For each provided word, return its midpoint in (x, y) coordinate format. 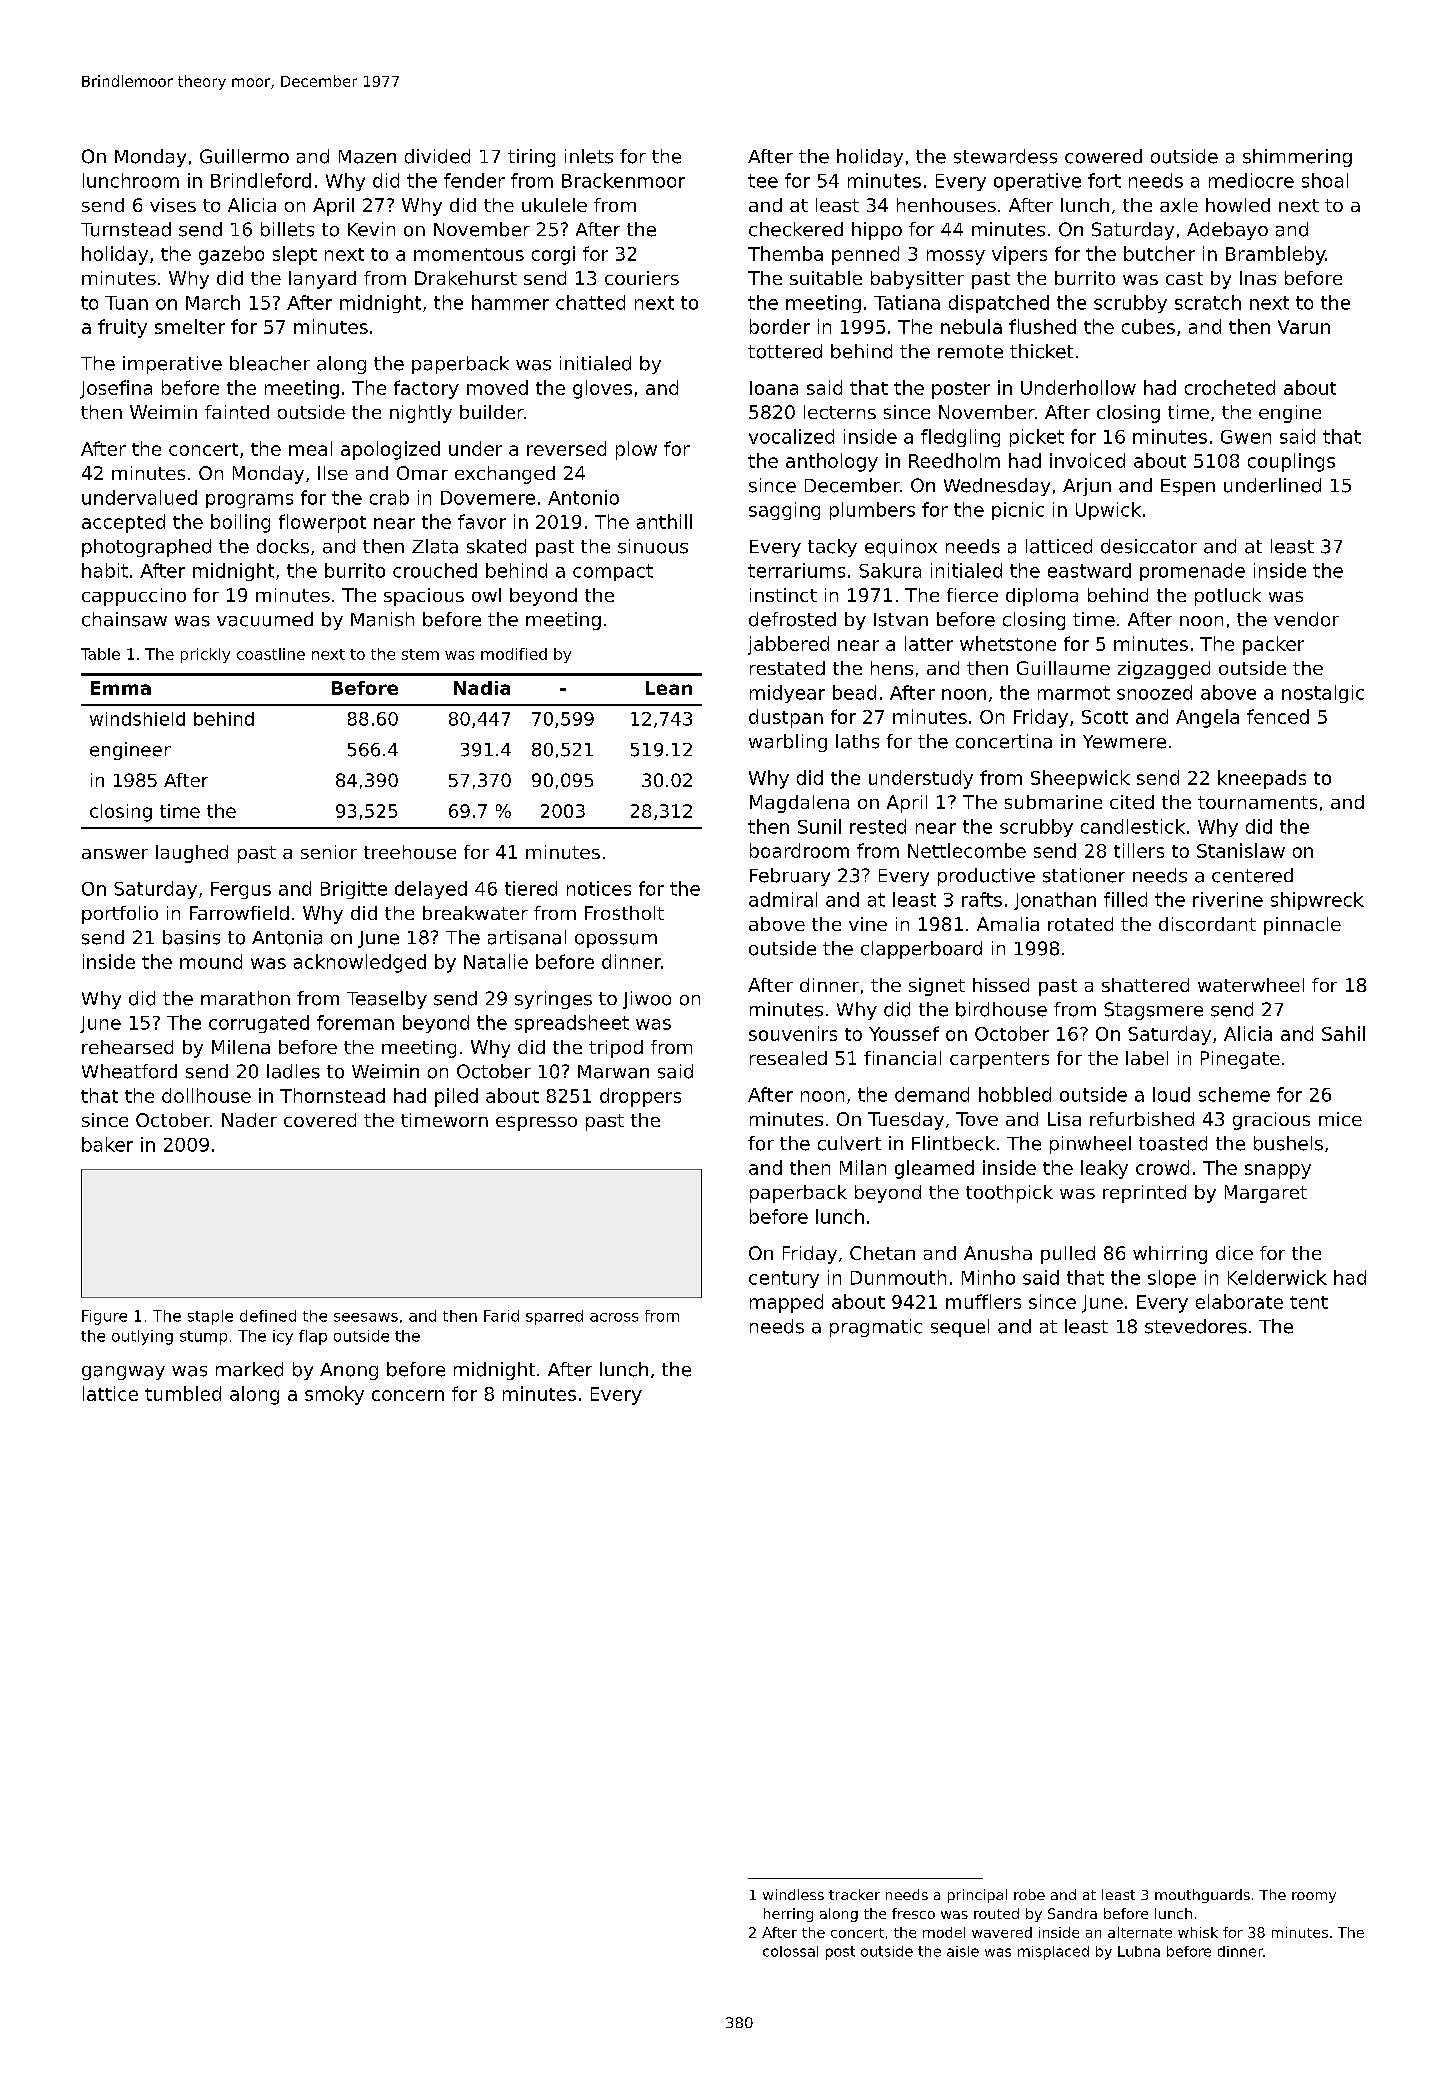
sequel (960, 1328)
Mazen (367, 157)
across (614, 1317)
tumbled (183, 1393)
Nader (249, 1120)
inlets (589, 156)
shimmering (1297, 158)
